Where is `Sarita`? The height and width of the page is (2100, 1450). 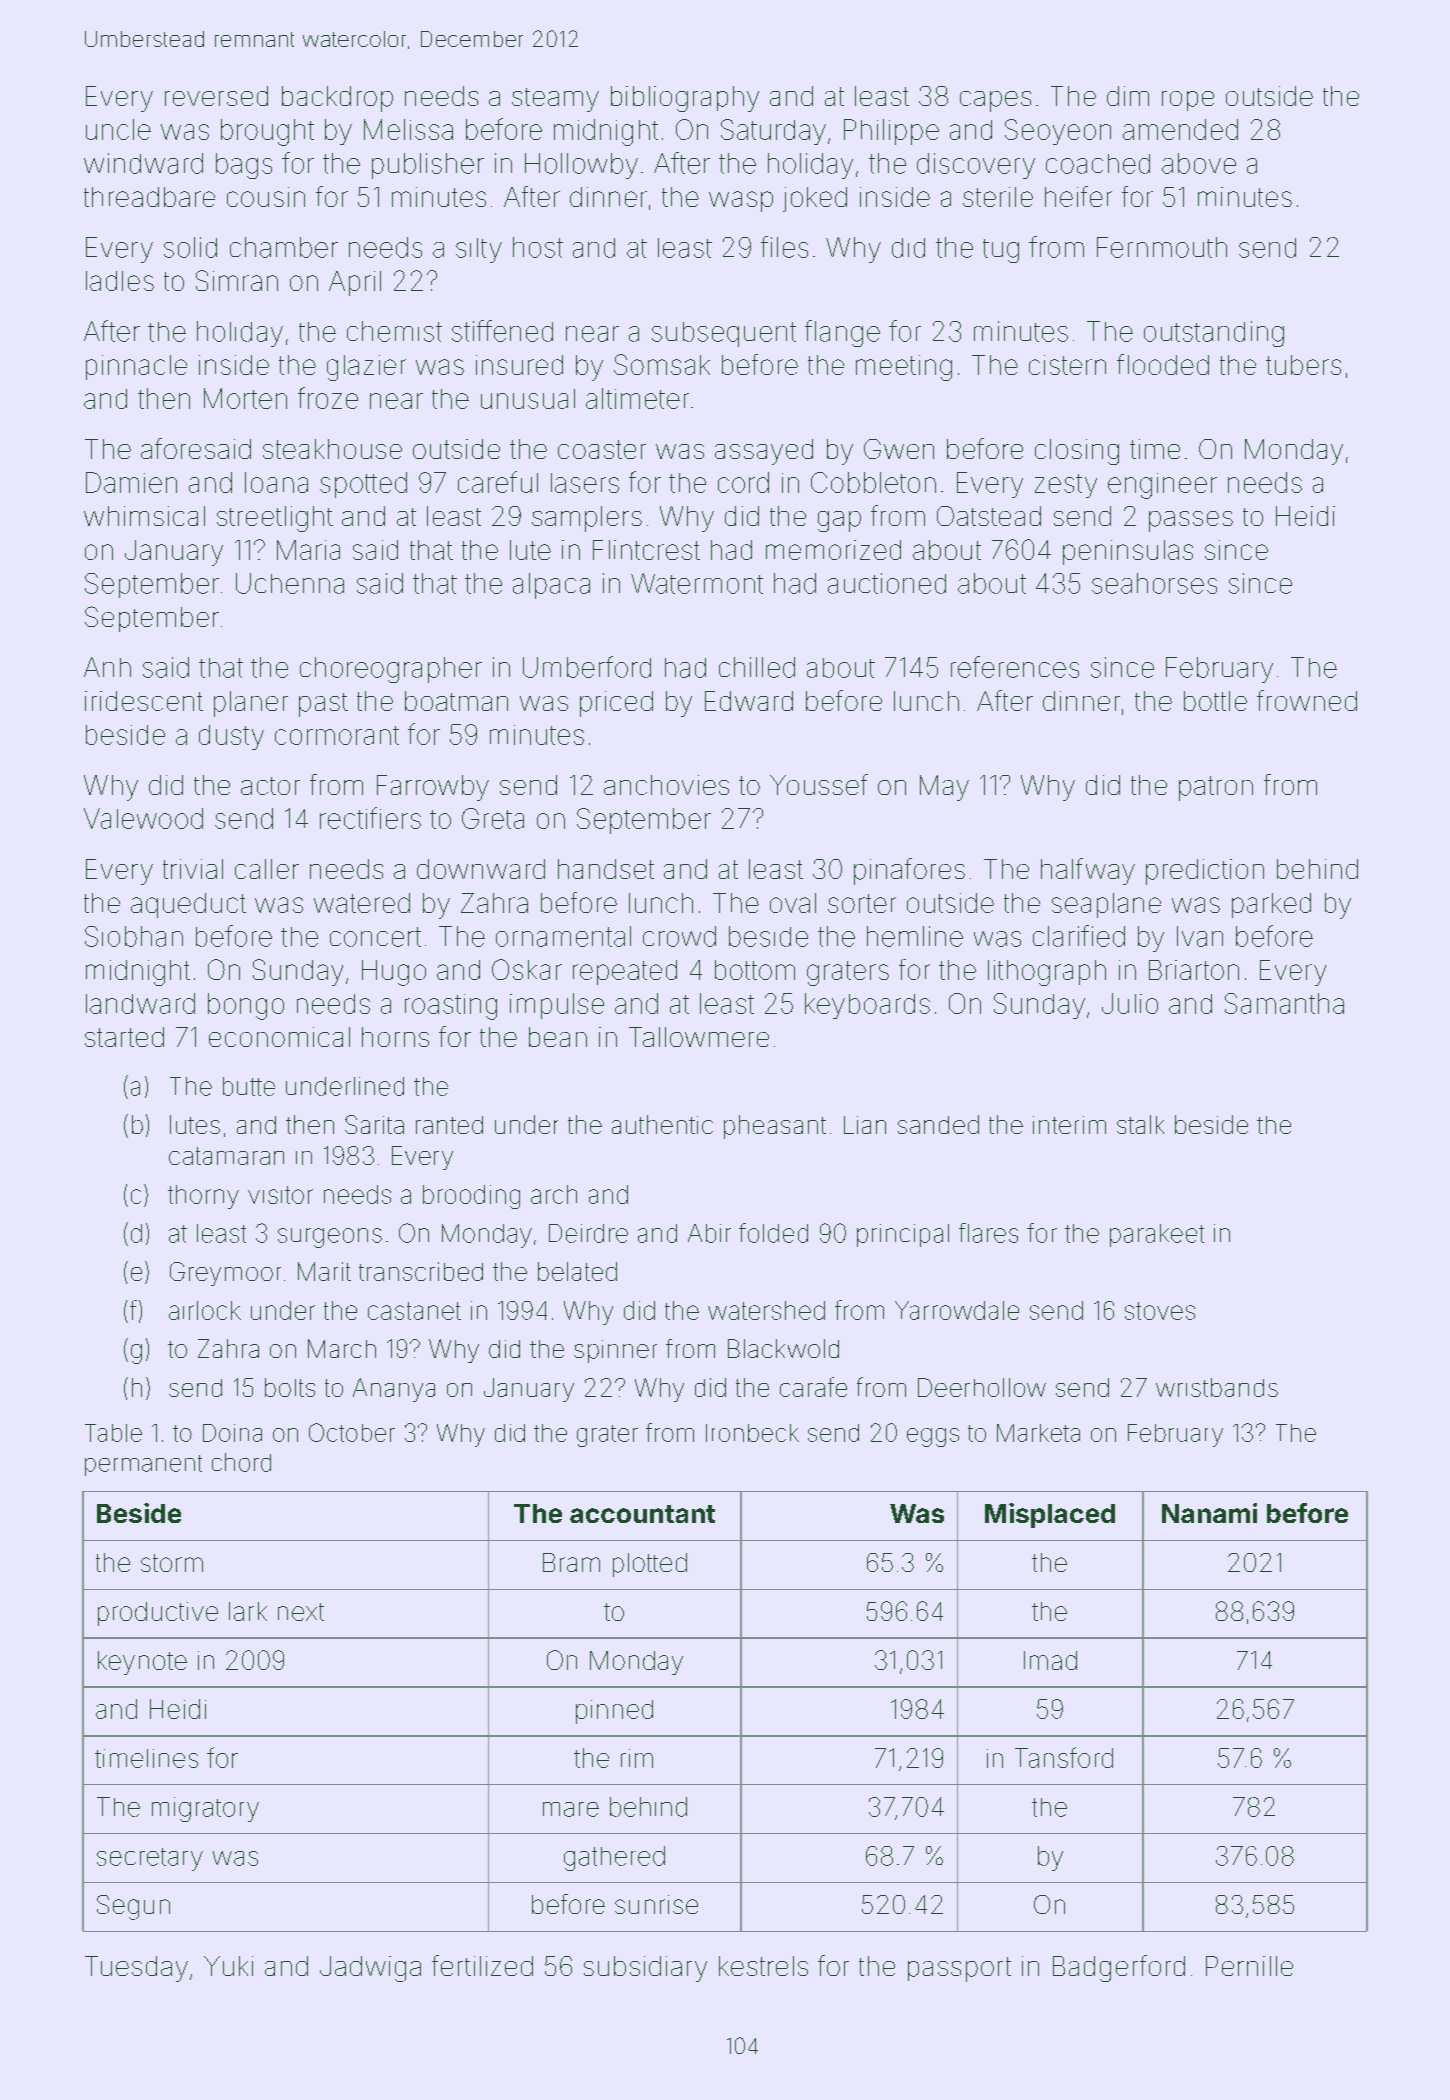
Sarita is located at coordinates (374, 1124).
